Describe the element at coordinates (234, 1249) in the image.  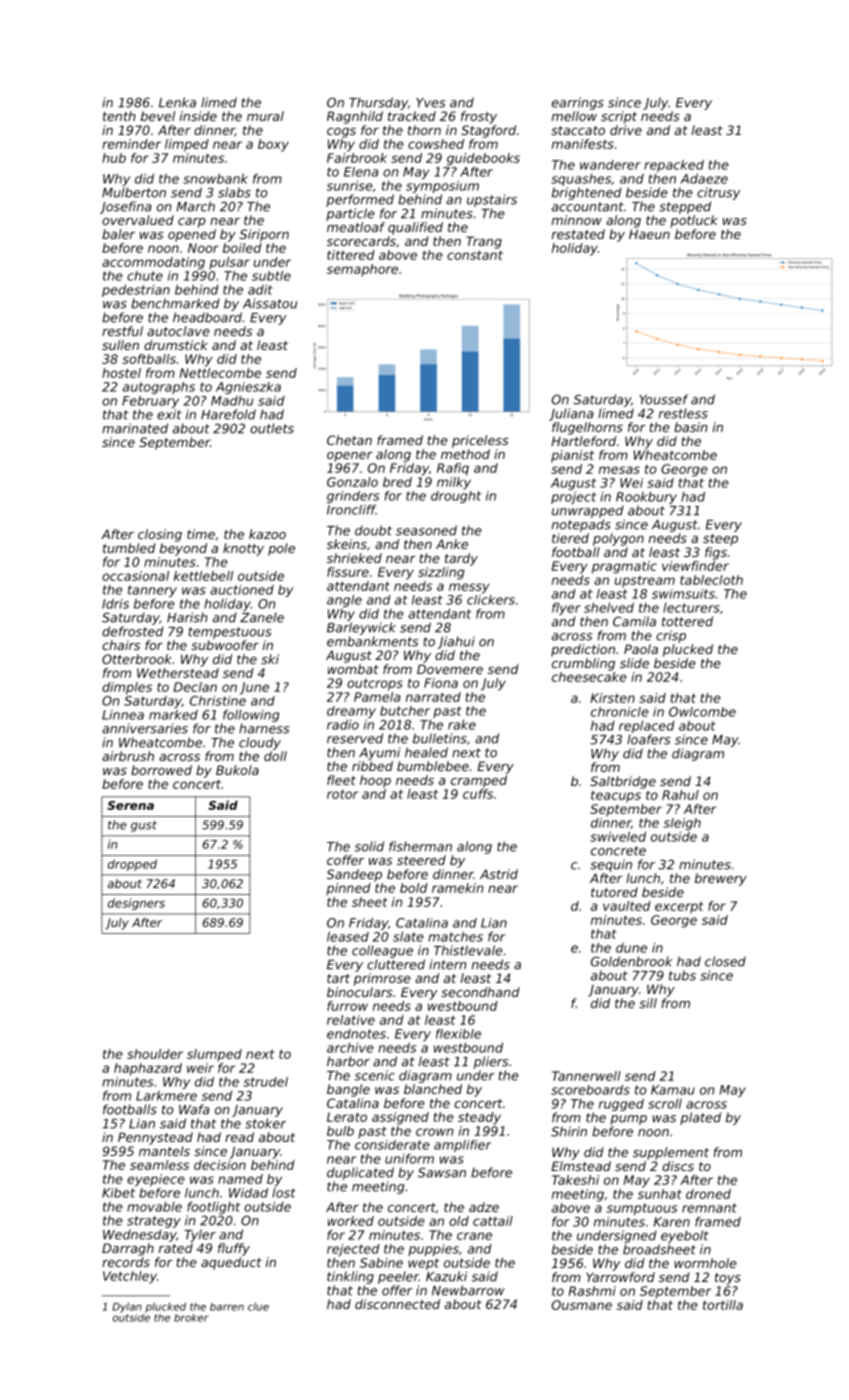
I see `fluffy` at that location.
